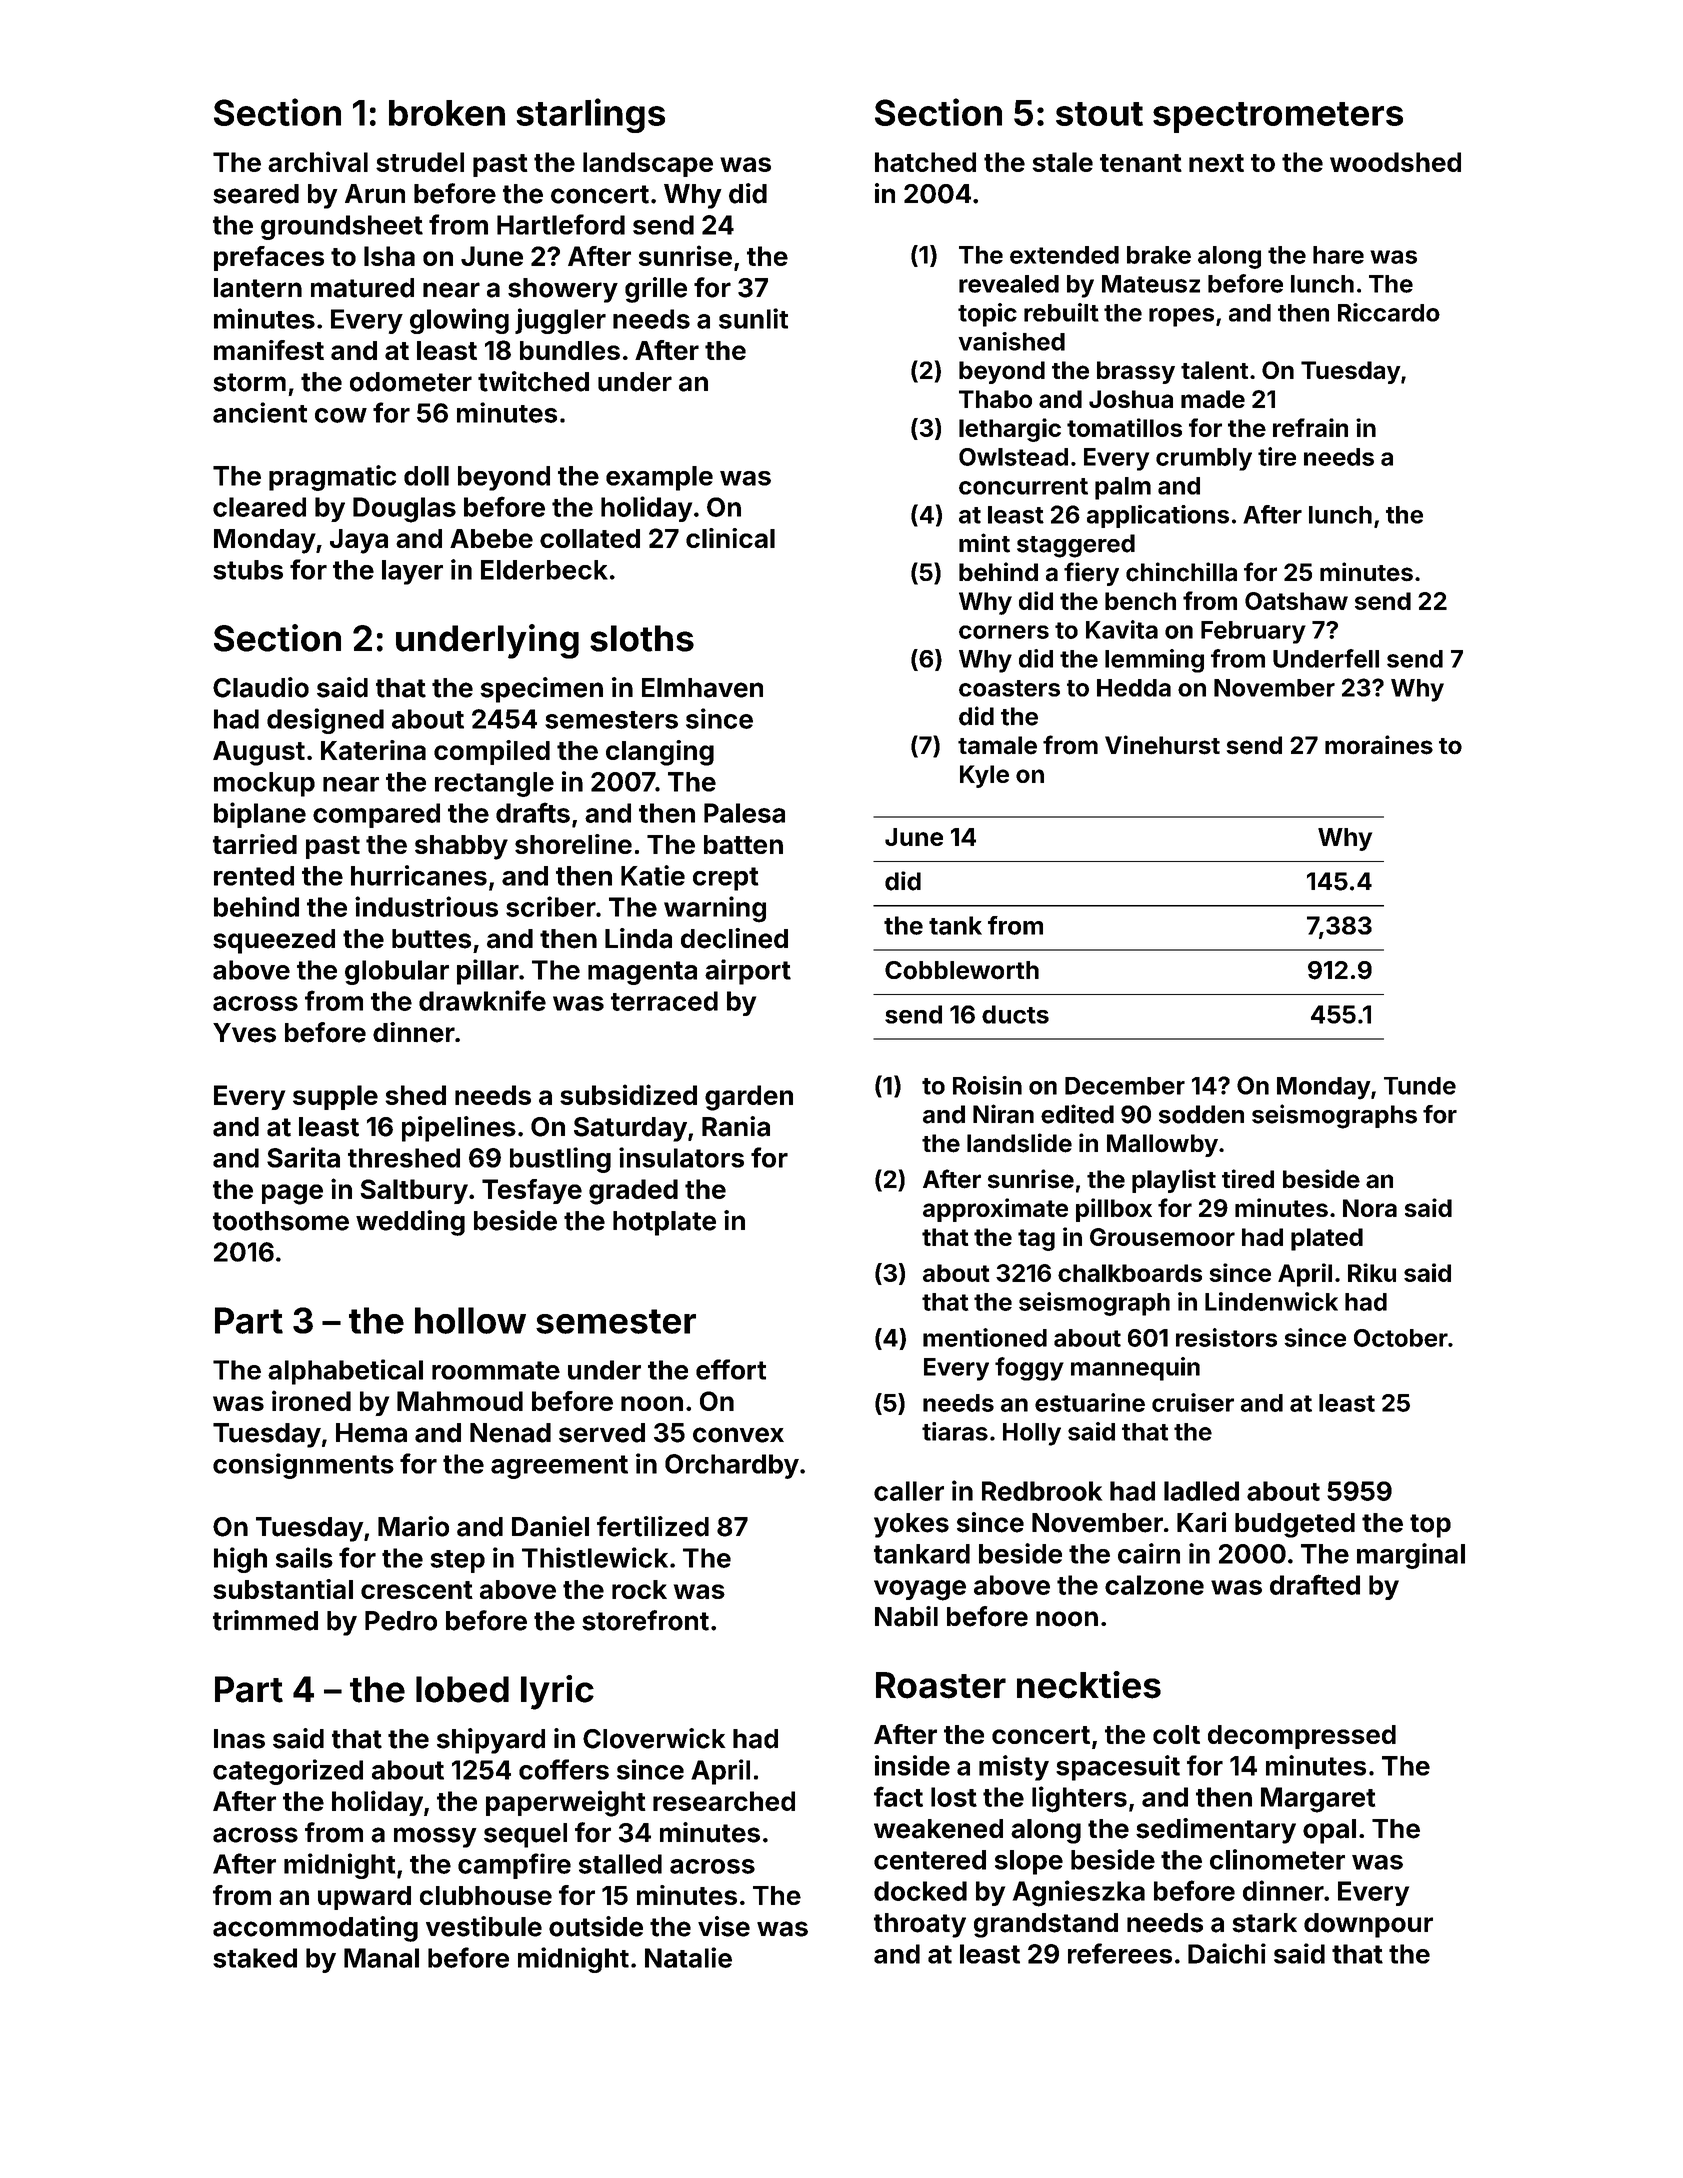 The width and height of the screenshot is (1683, 2178). Describe the element at coordinates (255, 1958) in the screenshot. I see `staked` at that location.
